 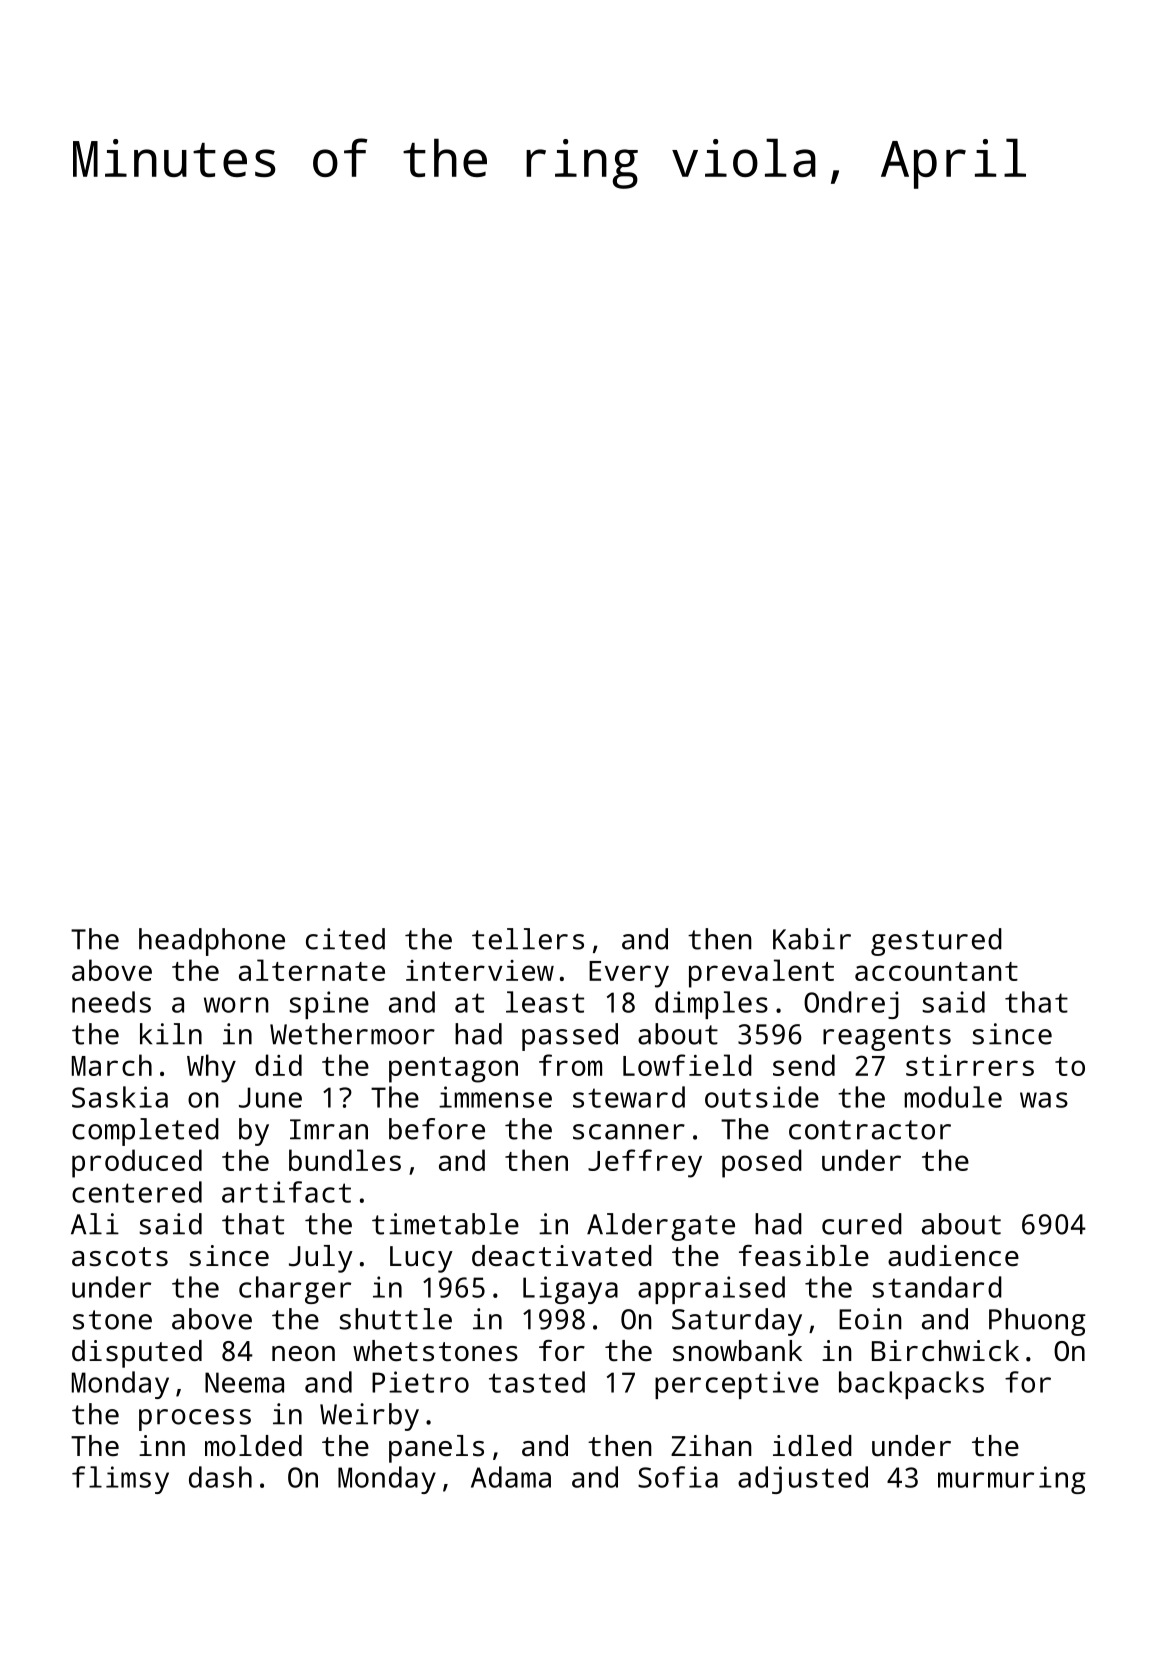 I want to click on backpacks, so click(x=911, y=1385).
